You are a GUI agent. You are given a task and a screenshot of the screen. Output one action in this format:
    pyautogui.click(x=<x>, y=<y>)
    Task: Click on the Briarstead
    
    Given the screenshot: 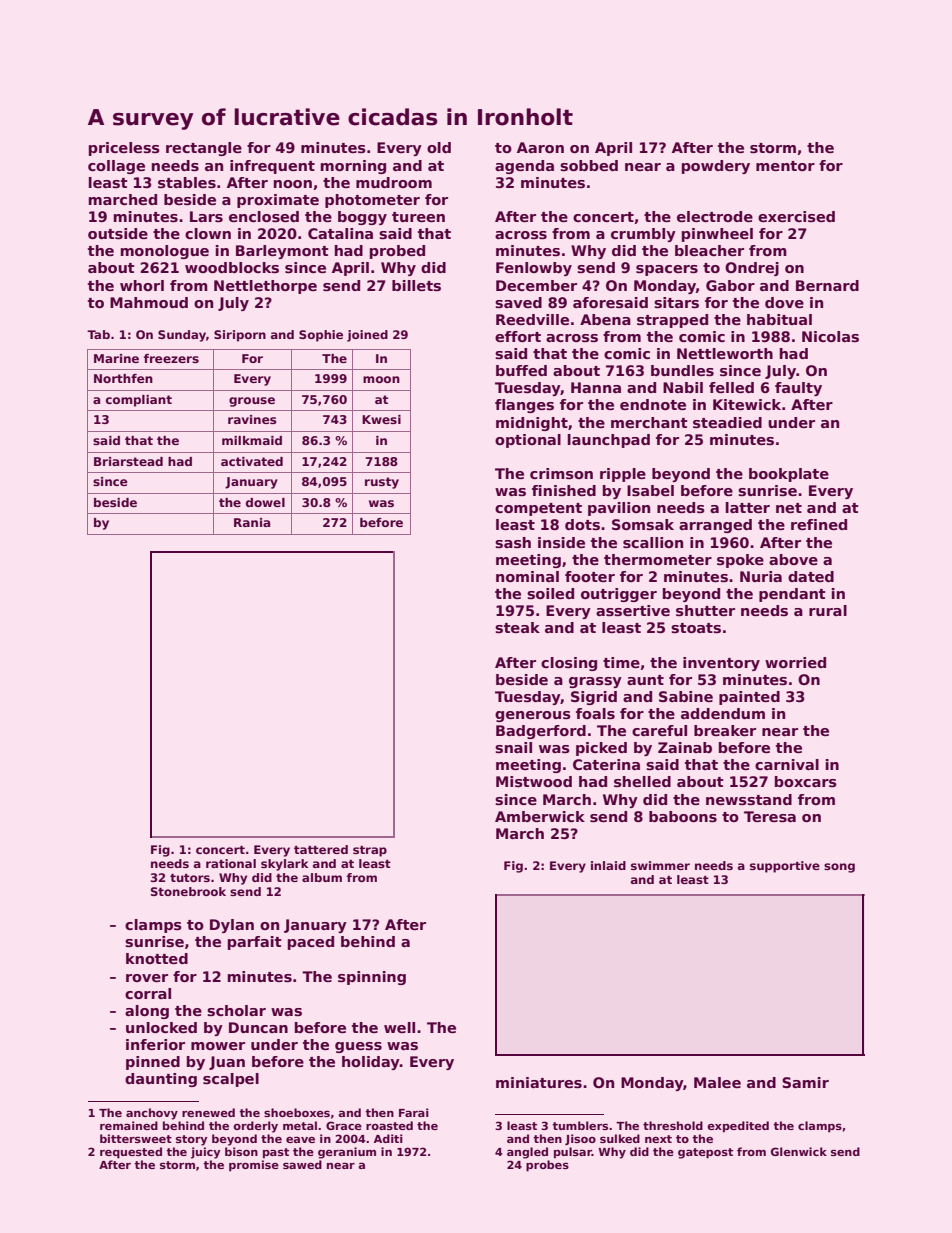 What is the action you would take?
    pyautogui.click(x=128, y=461)
